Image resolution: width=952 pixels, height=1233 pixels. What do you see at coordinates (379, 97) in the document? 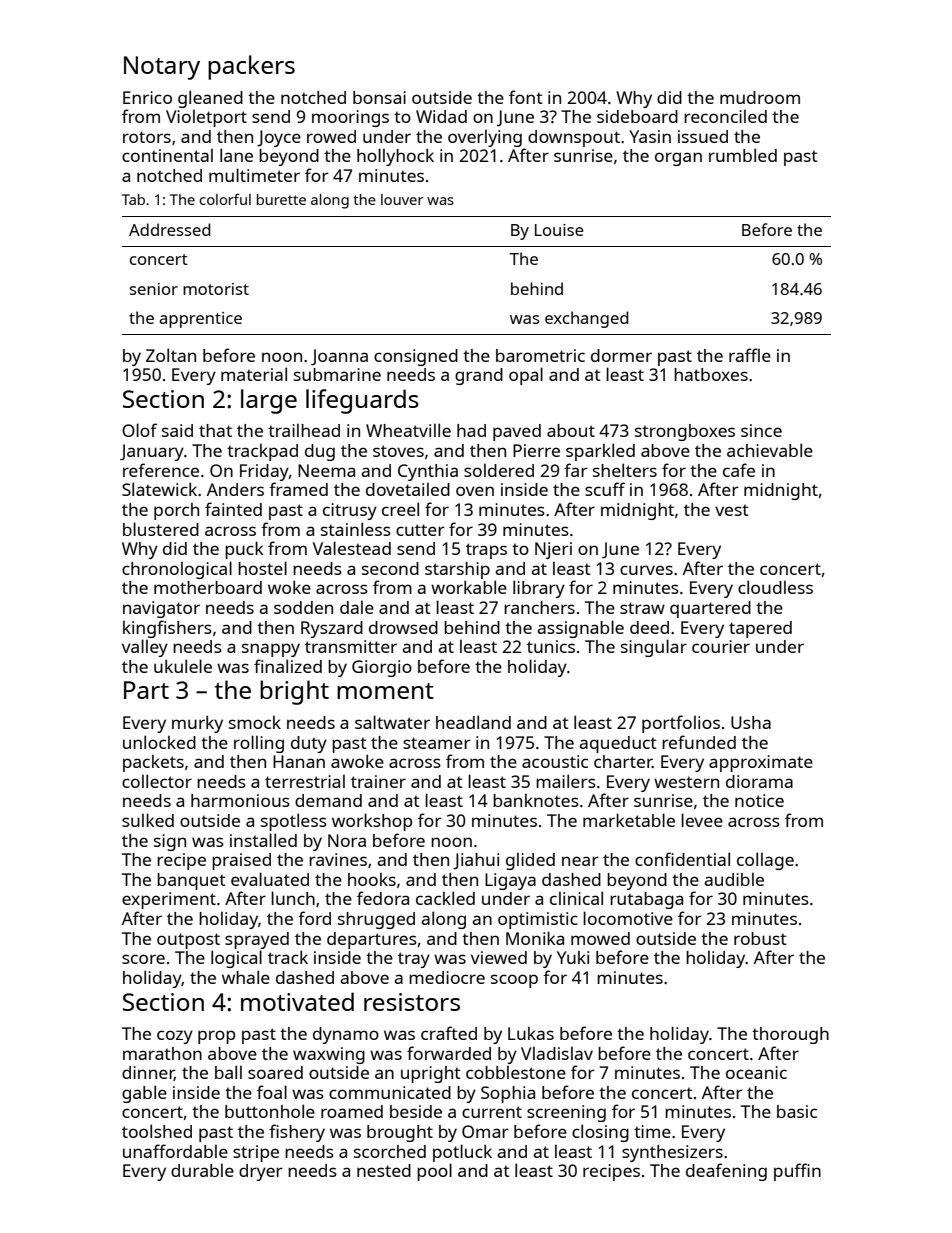
I see `bonsai` at bounding box center [379, 97].
